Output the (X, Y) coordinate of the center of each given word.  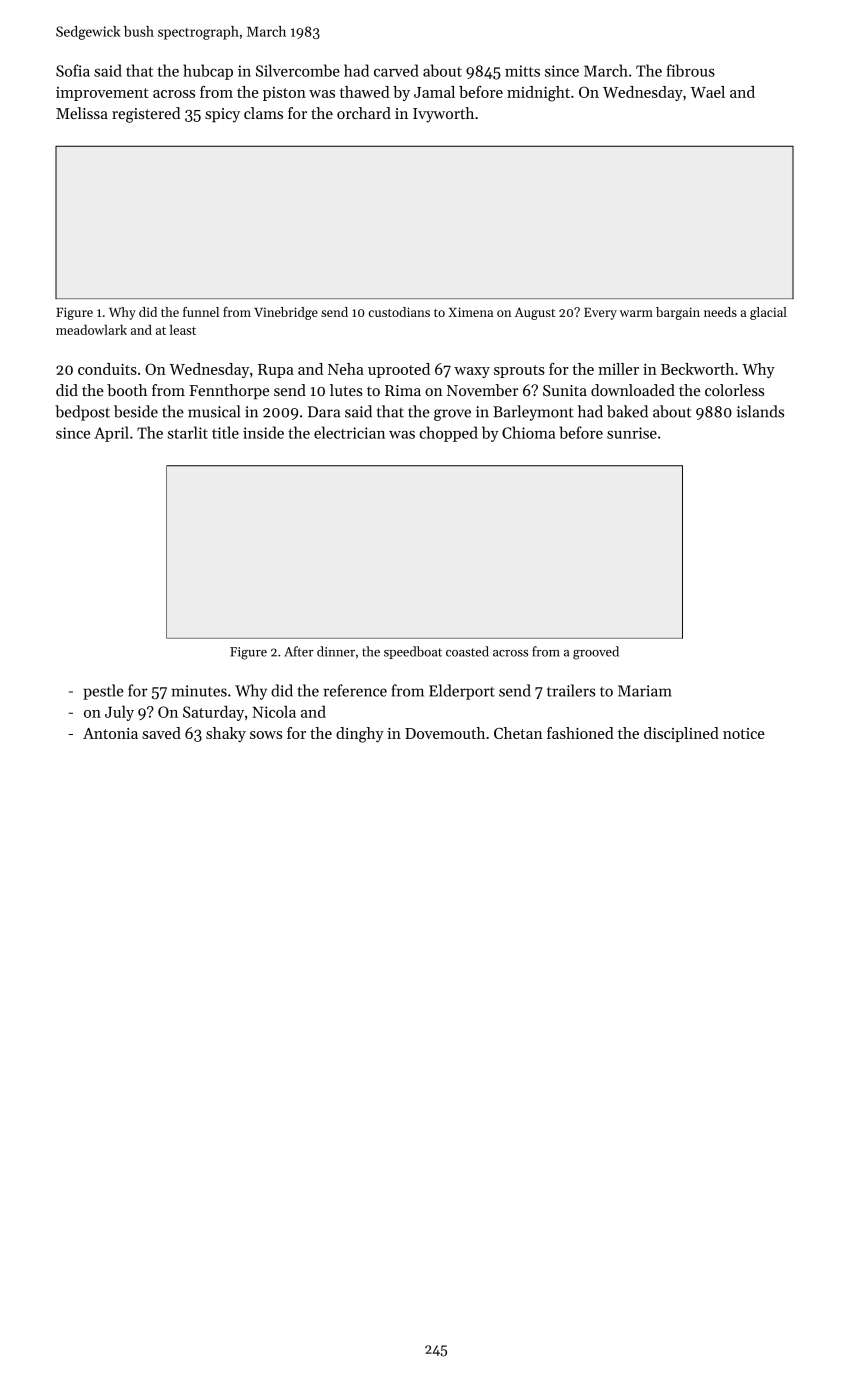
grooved (596, 653)
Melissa (82, 113)
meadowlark (91, 330)
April (111, 434)
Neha (346, 369)
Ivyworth (443, 115)
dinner (336, 651)
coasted (467, 651)
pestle (103, 692)
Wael (707, 92)
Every (600, 314)
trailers (571, 690)
